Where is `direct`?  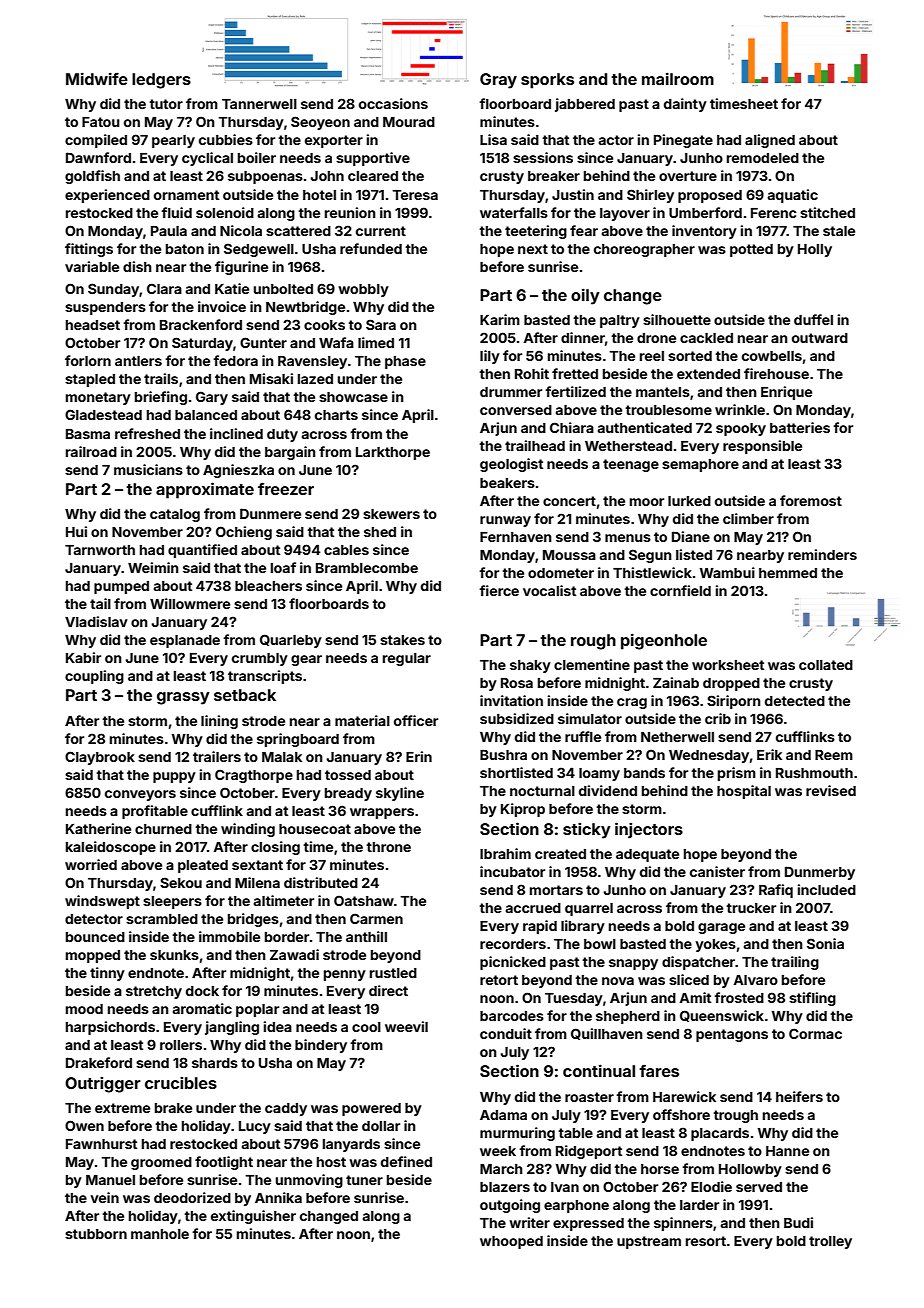
direct is located at coordinates (388, 990).
